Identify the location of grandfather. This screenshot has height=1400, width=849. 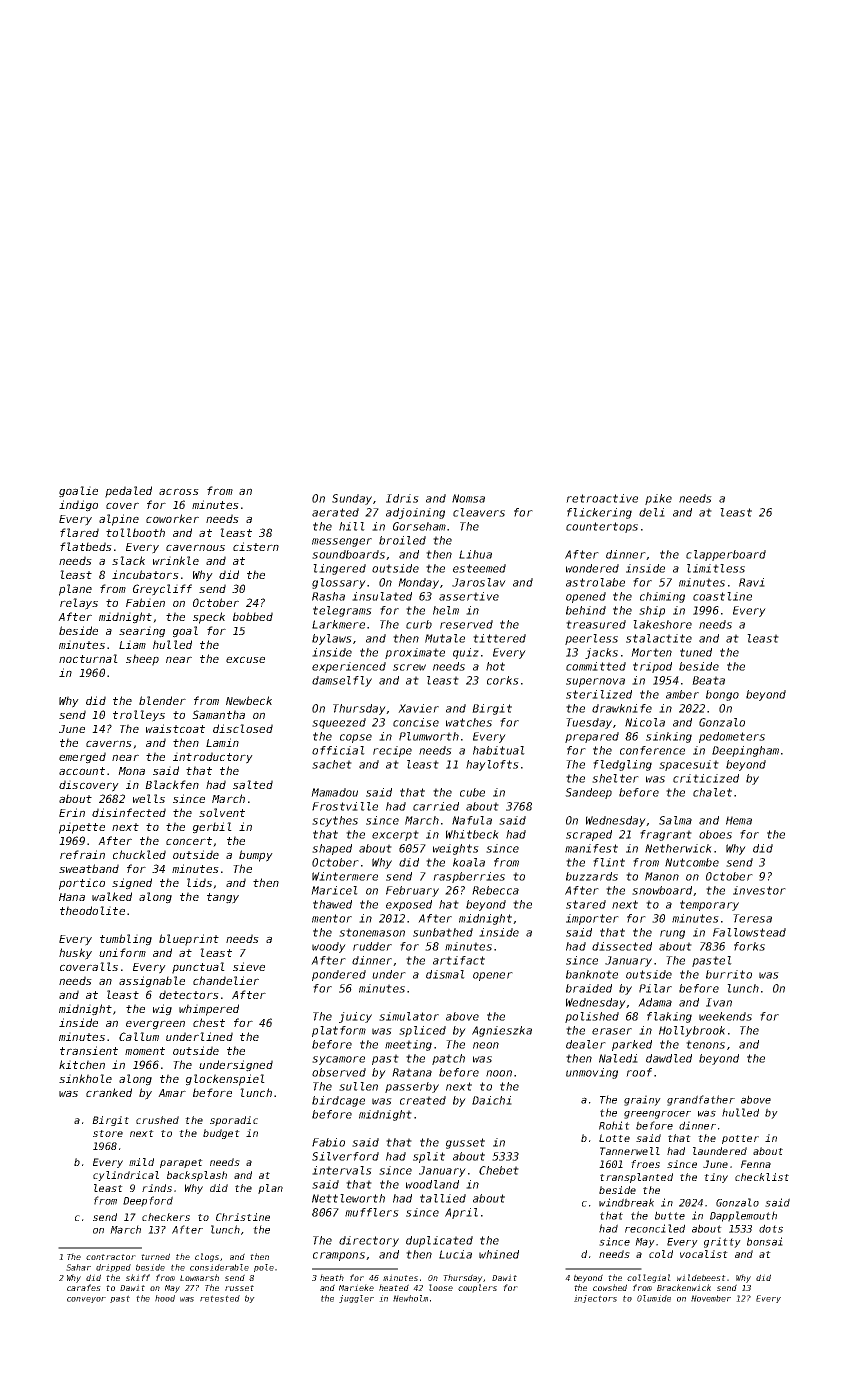
(701, 1100).
